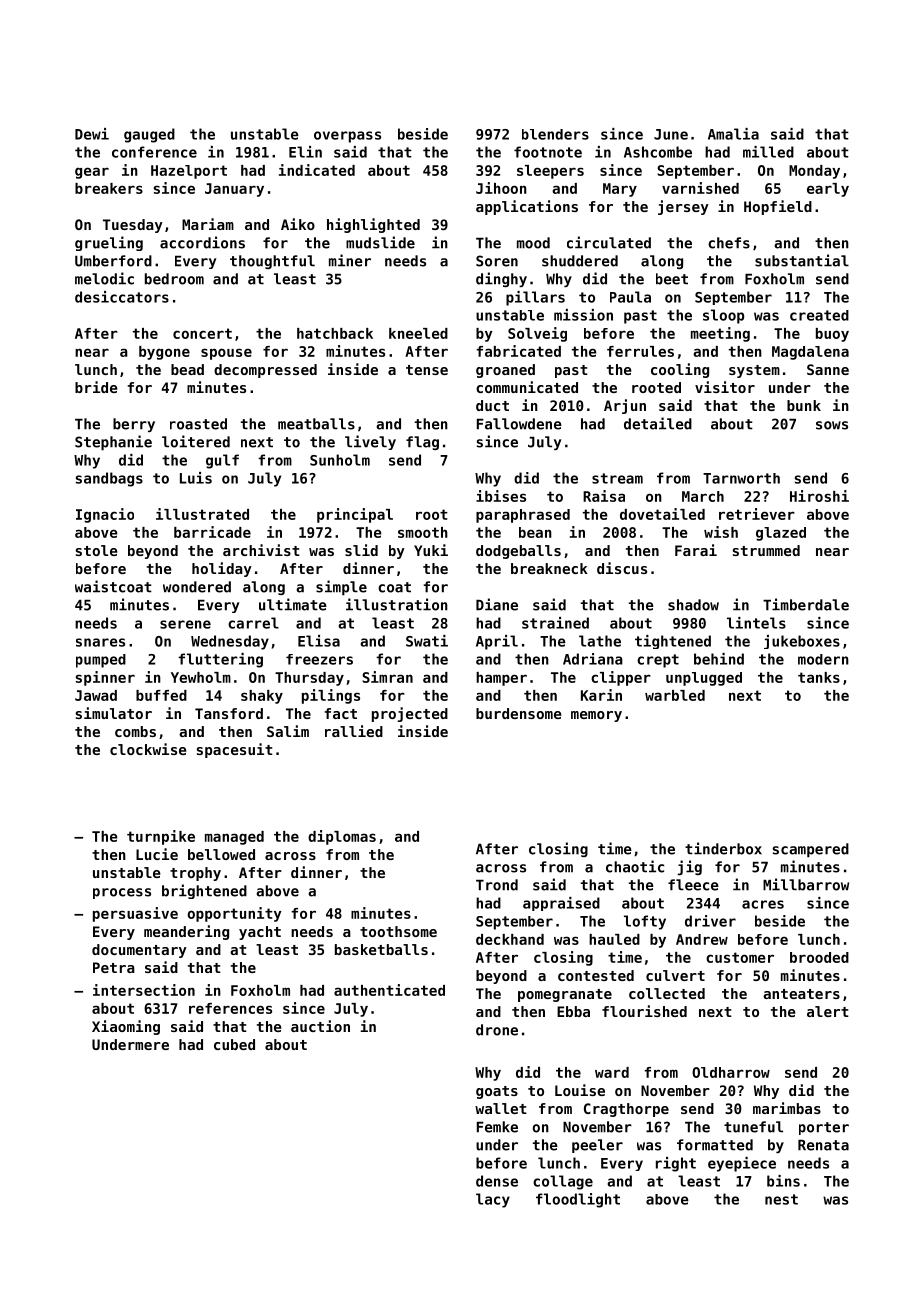 Image resolution: width=924 pixels, height=1314 pixels. What do you see at coordinates (671, 134) in the screenshot?
I see `June` at bounding box center [671, 134].
